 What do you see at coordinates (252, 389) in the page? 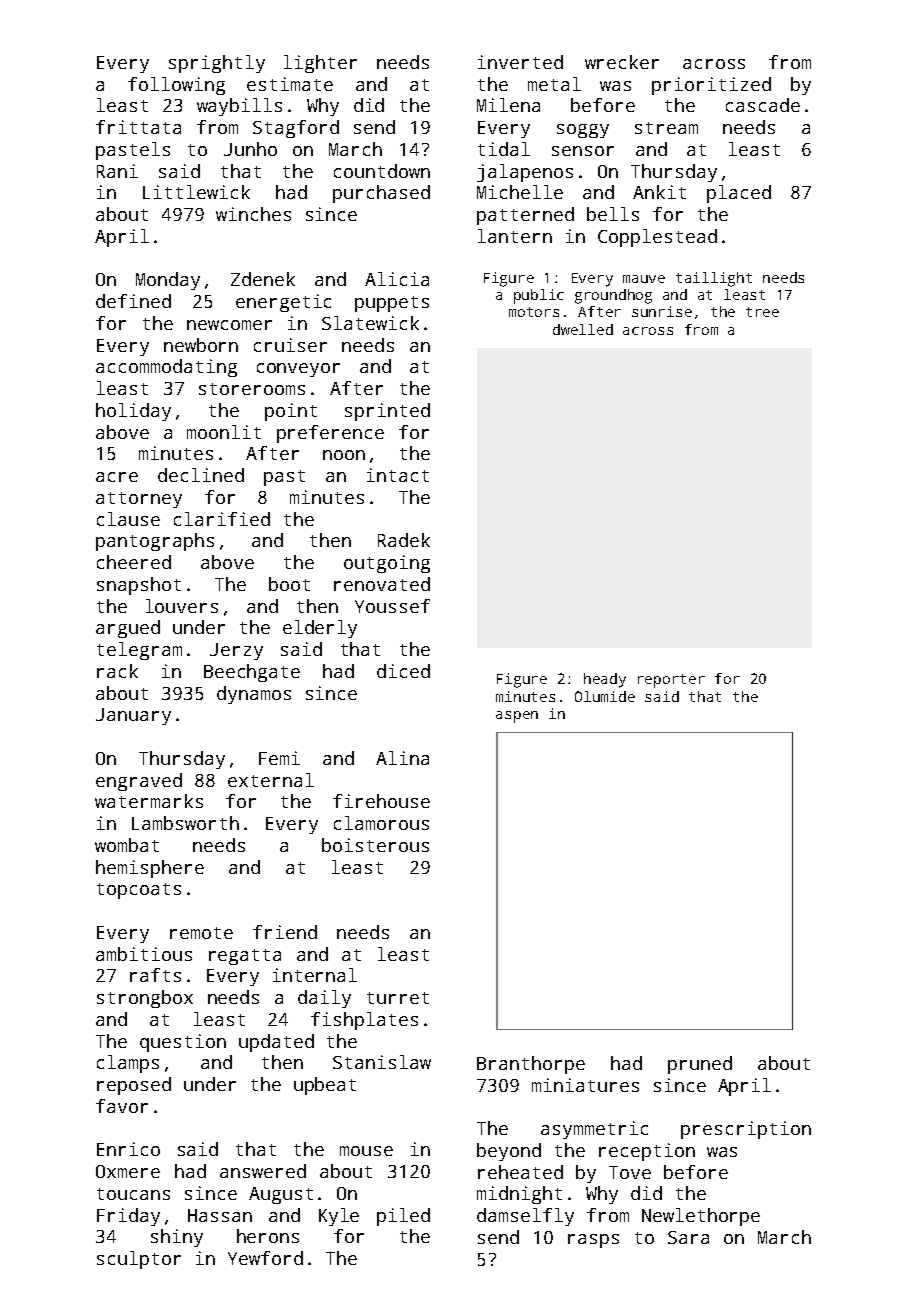
I see `storerooms` at bounding box center [252, 389].
